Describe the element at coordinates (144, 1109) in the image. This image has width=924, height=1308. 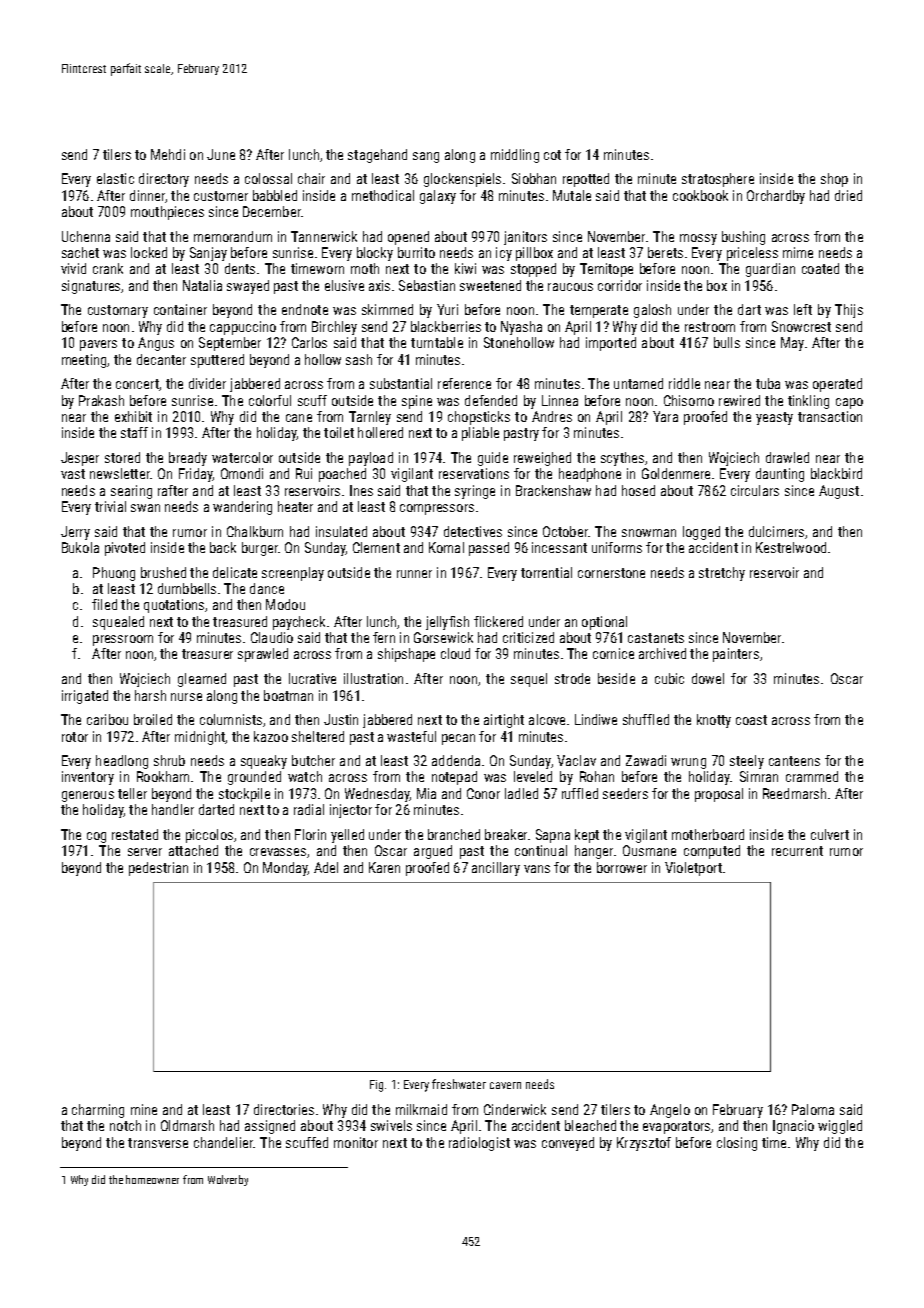
I see `mine` at that location.
